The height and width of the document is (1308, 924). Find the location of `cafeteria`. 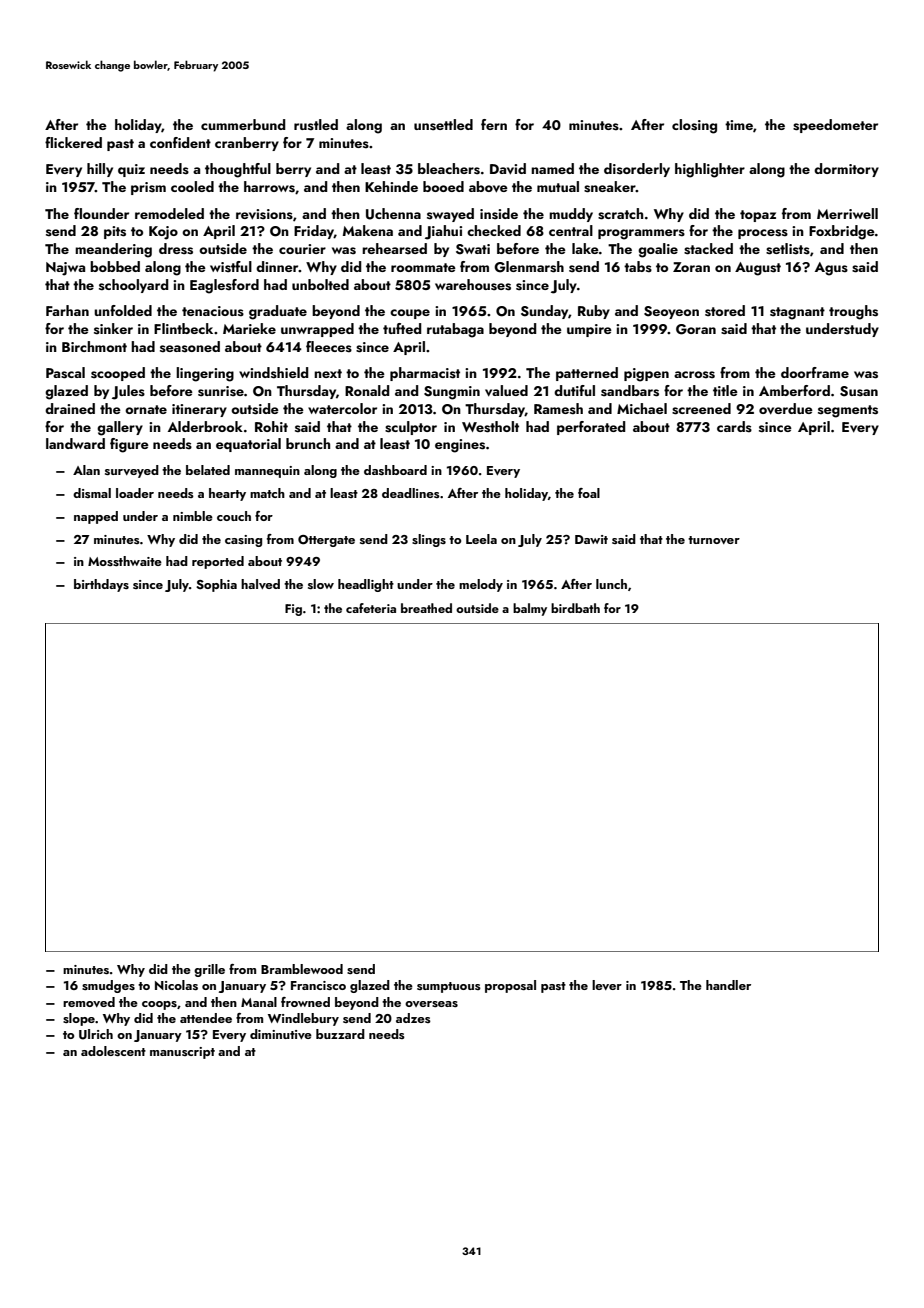

cafeteria is located at coordinates (371, 608).
